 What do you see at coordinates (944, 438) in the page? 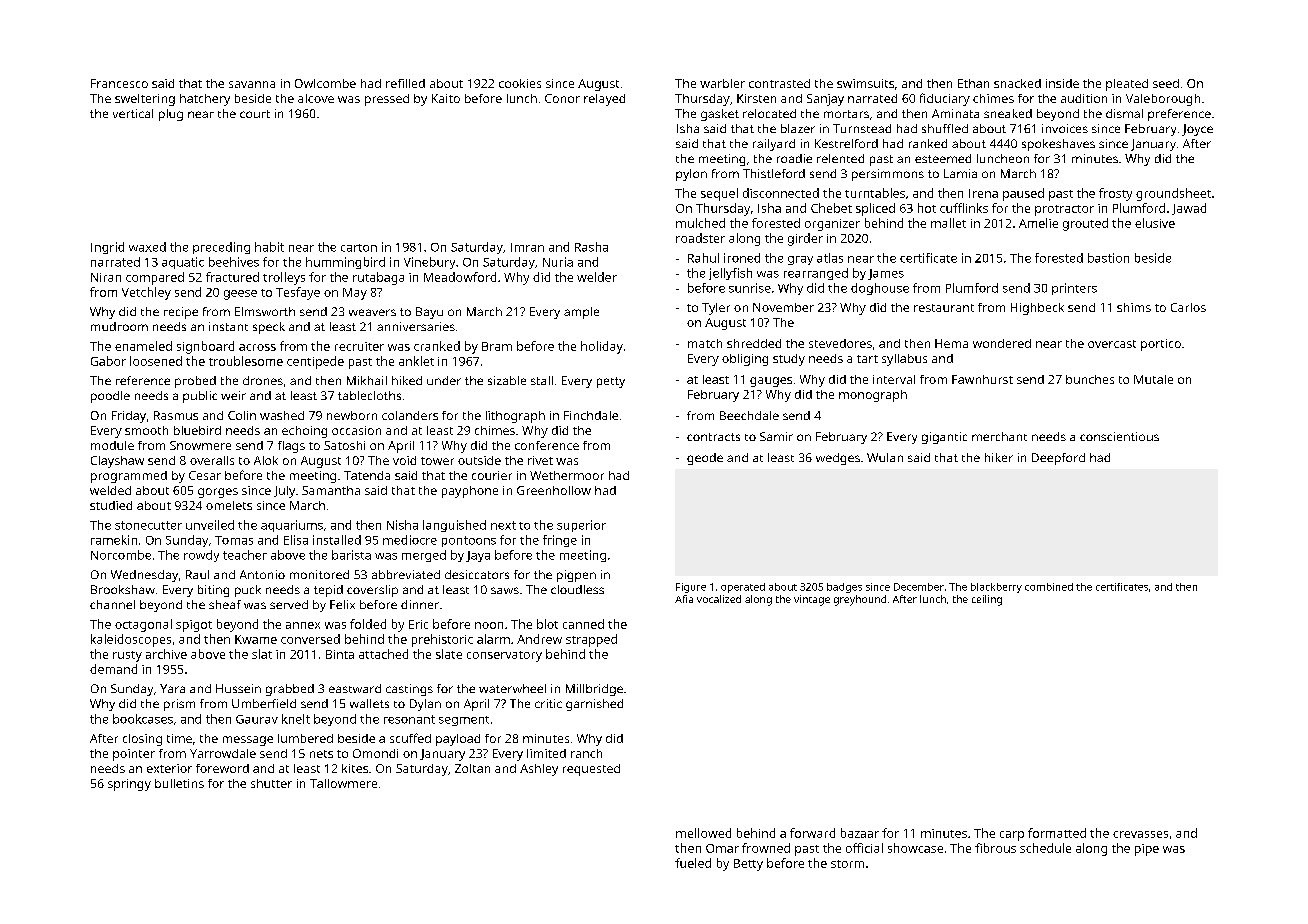
I see `gigantic` at bounding box center [944, 438].
